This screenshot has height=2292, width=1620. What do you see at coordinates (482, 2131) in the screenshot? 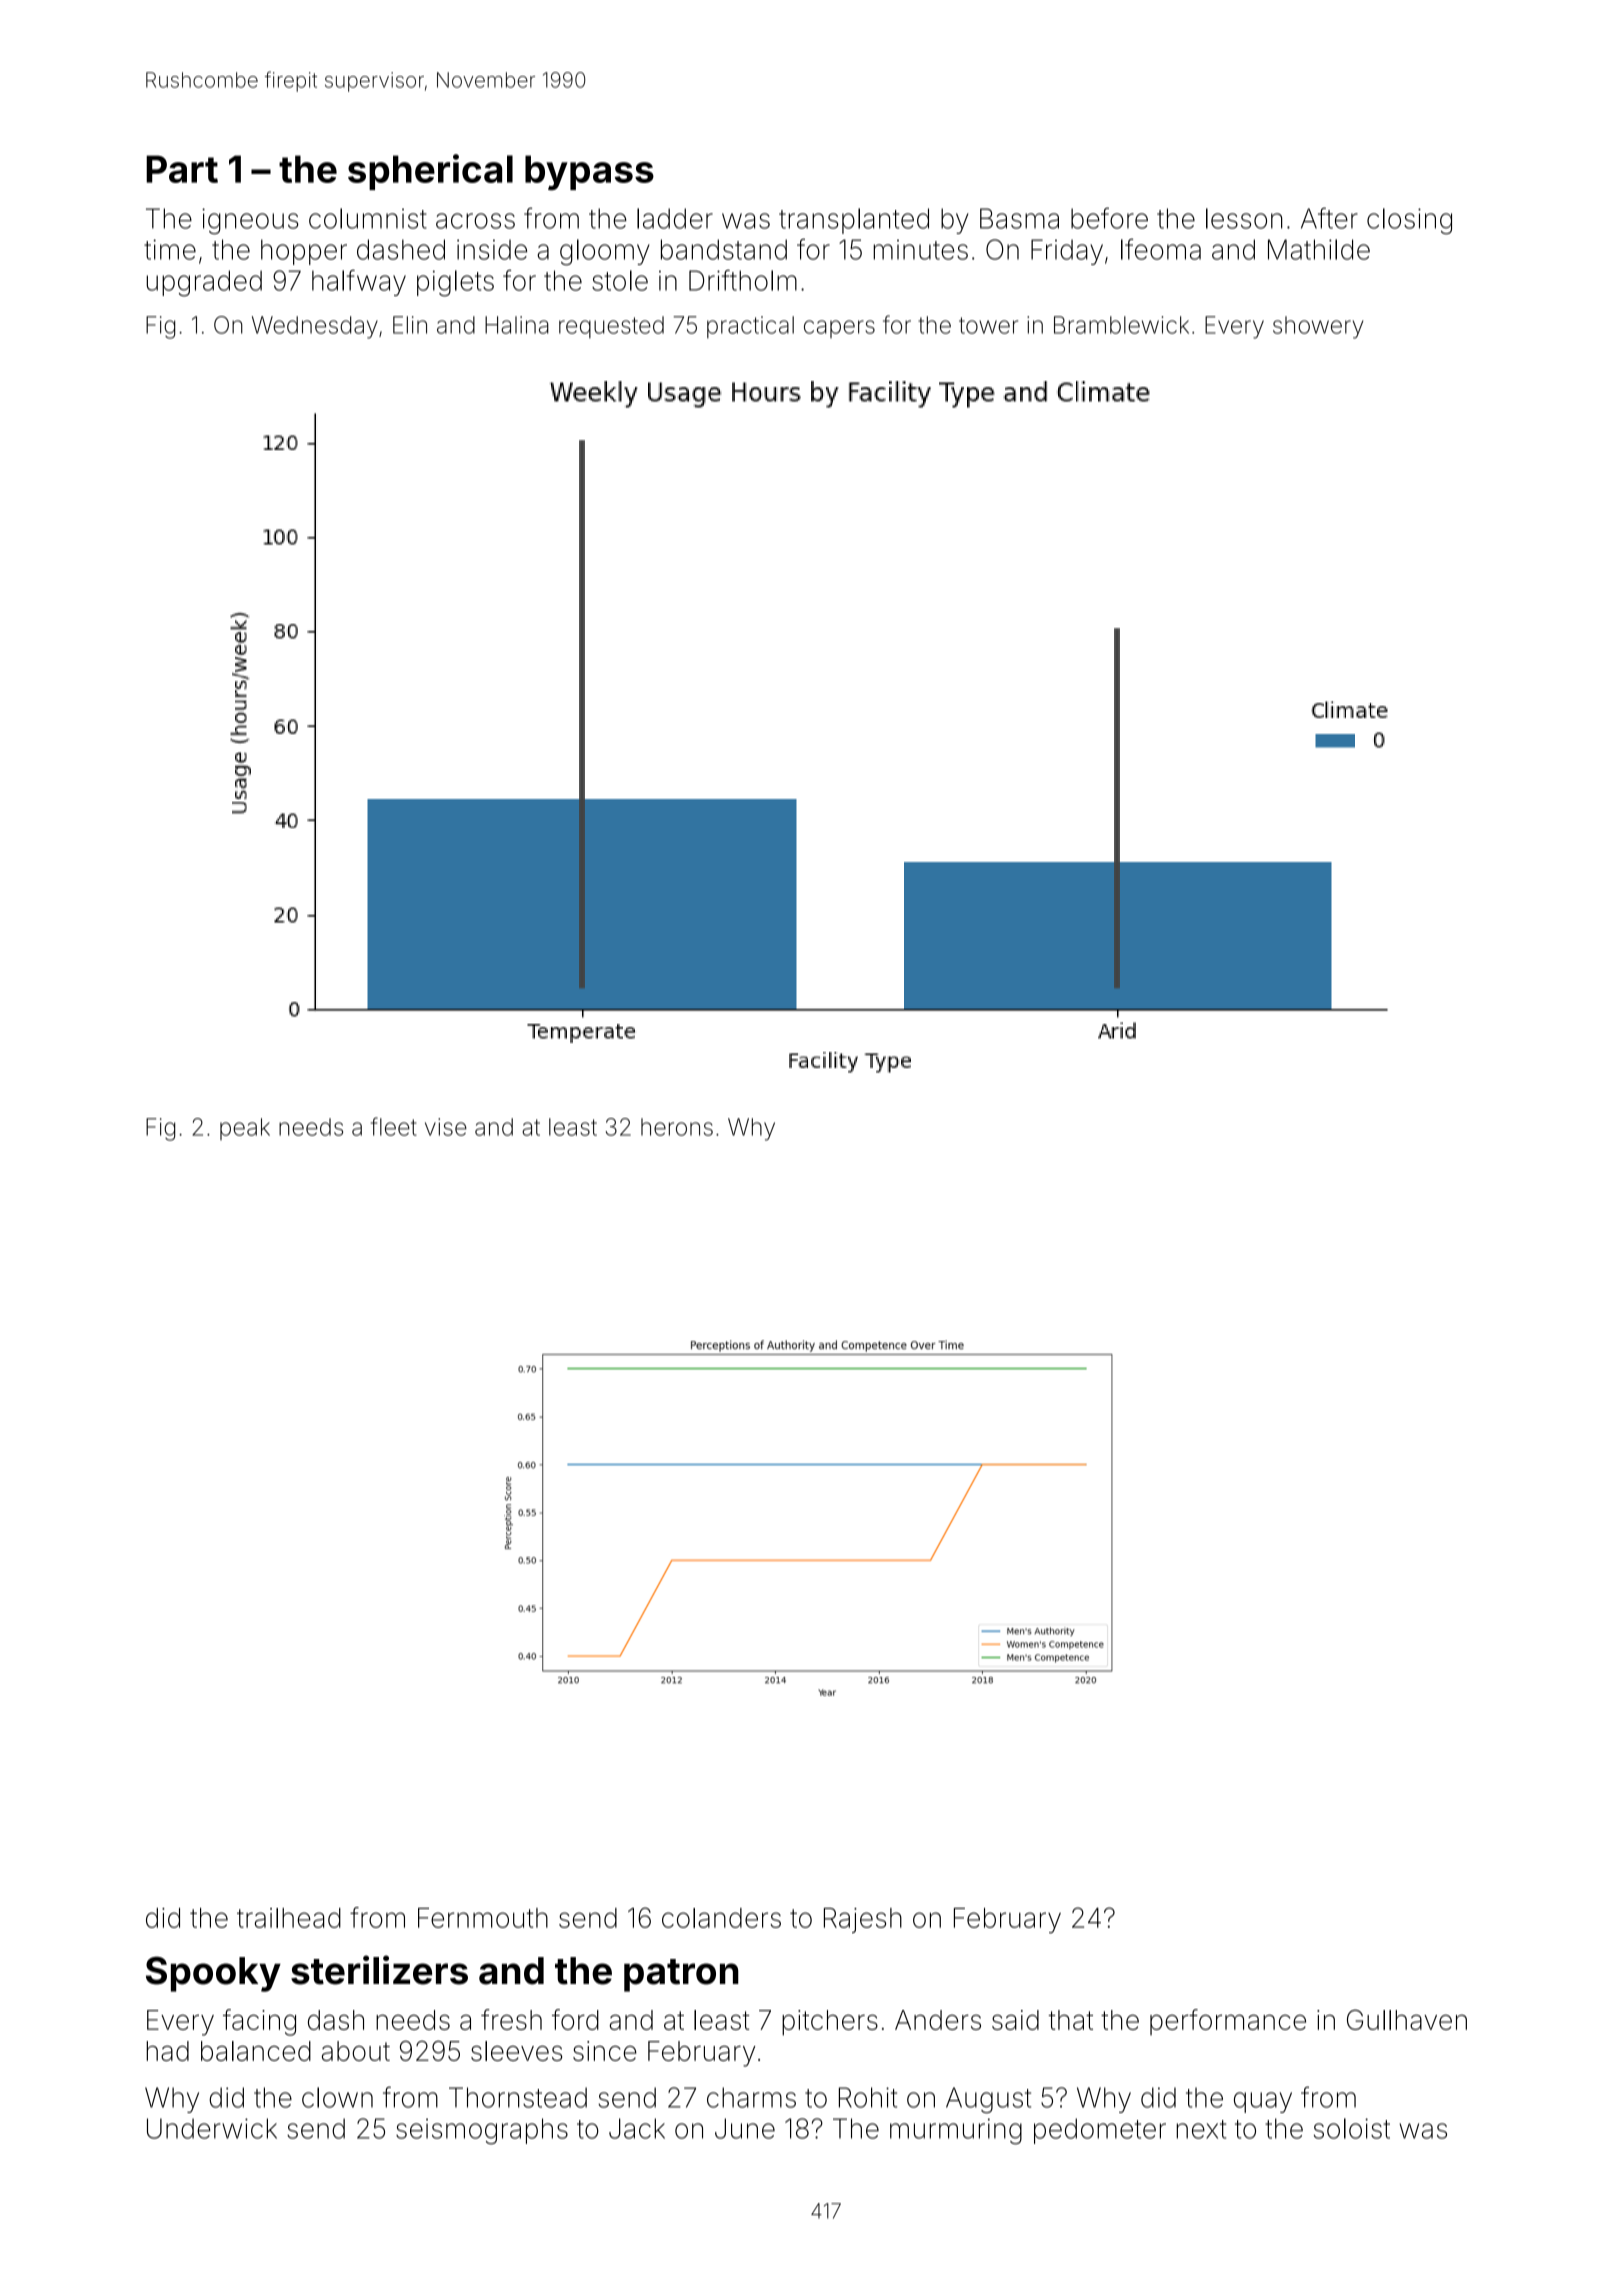
I see `seismographs` at bounding box center [482, 2131].
